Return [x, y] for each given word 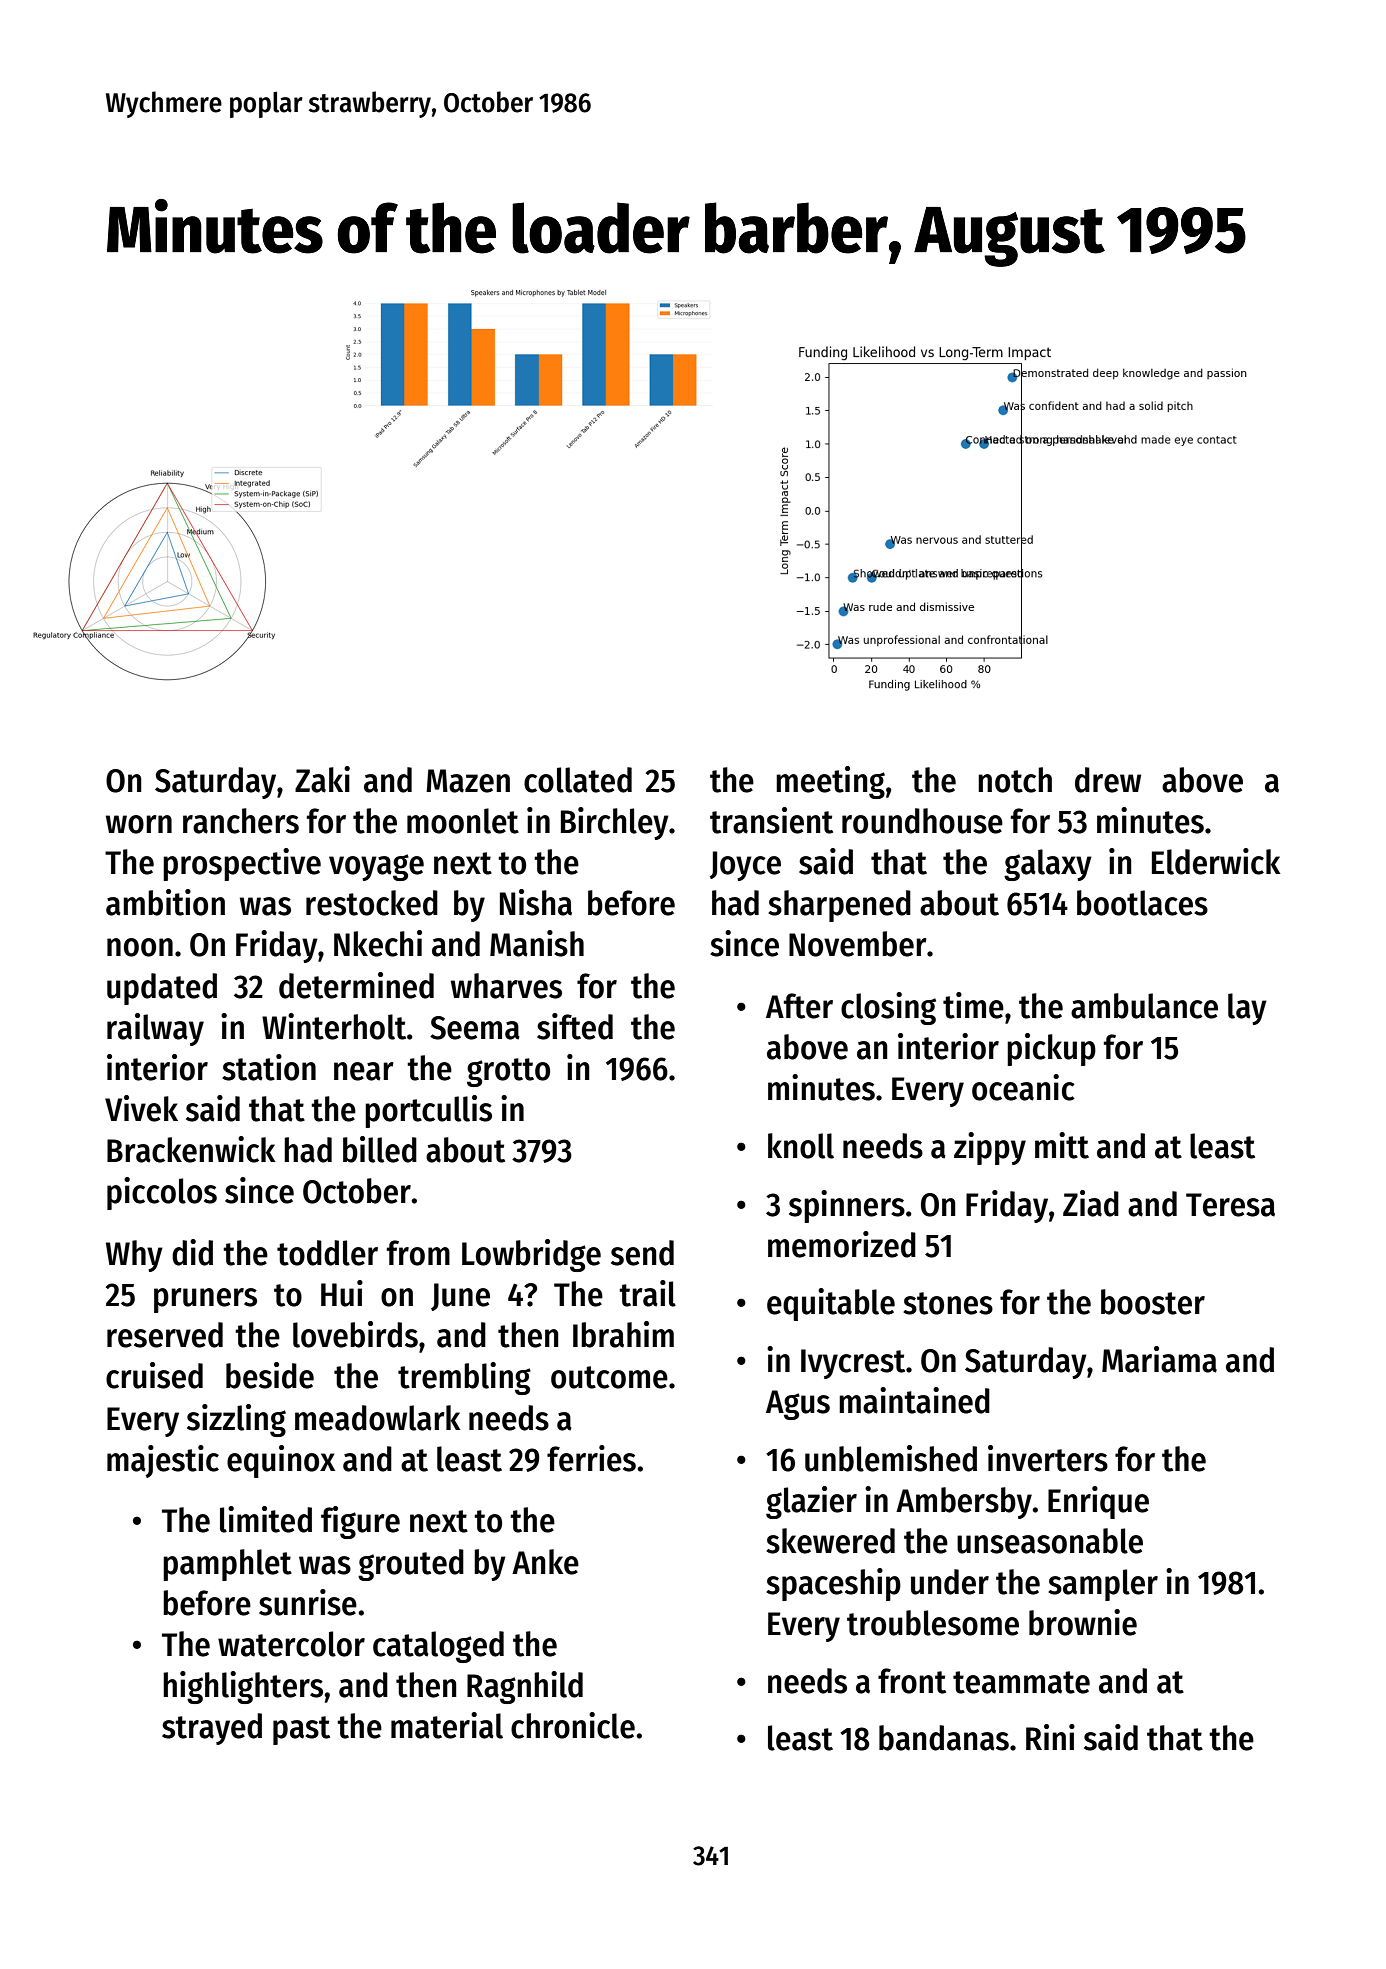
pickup [1051, 1049]
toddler [327, 1253]
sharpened [839, 906]
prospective [242, 864]
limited [266, 1519]
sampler [1103, 1585]
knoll [801, 1146]
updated [162, 989]
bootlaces [1142, 903]
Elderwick [1216, 861]
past [301, 1730]
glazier [811, 1502]
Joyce [745, 866]
